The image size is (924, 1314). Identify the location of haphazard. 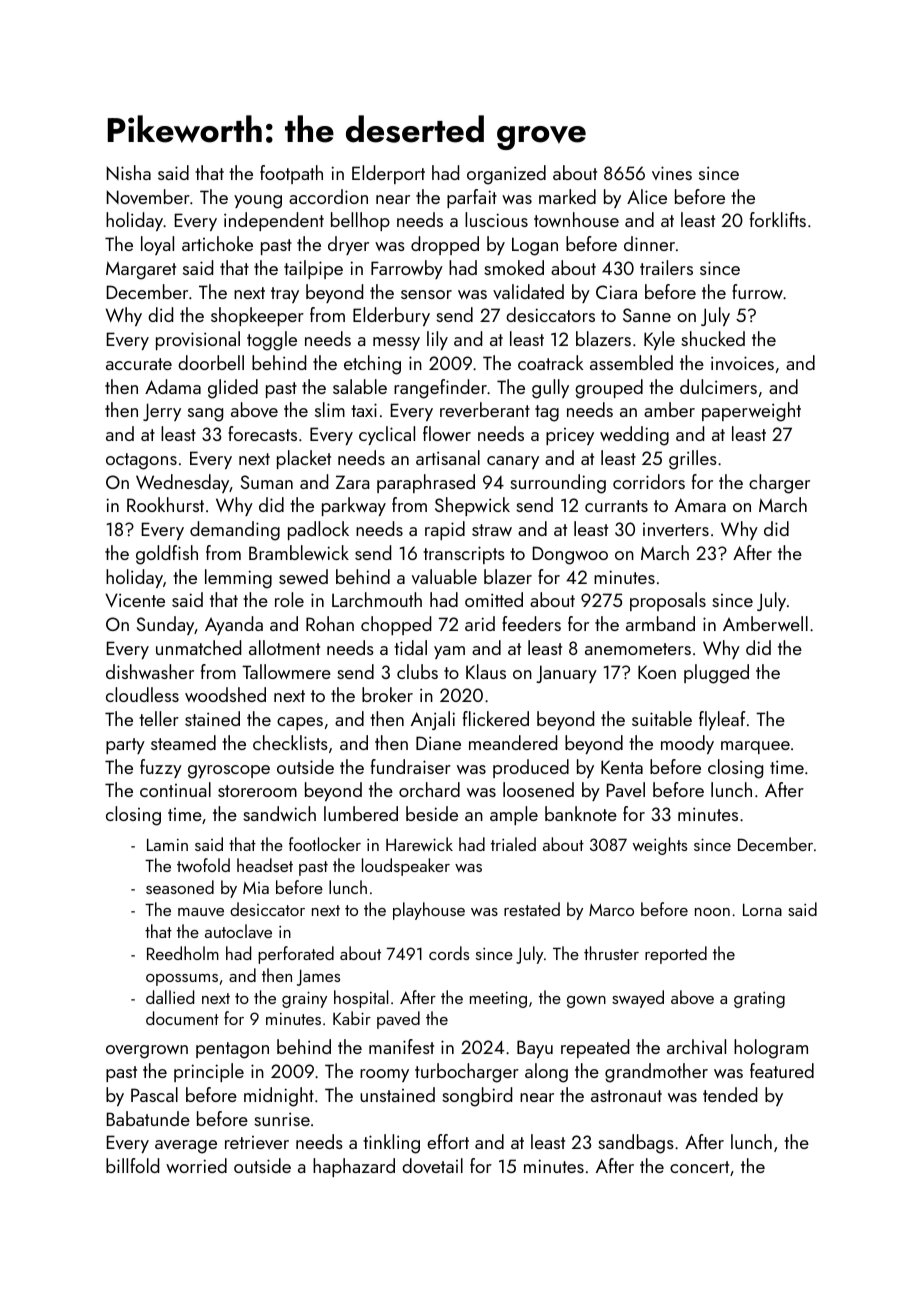
(354, 1167).
